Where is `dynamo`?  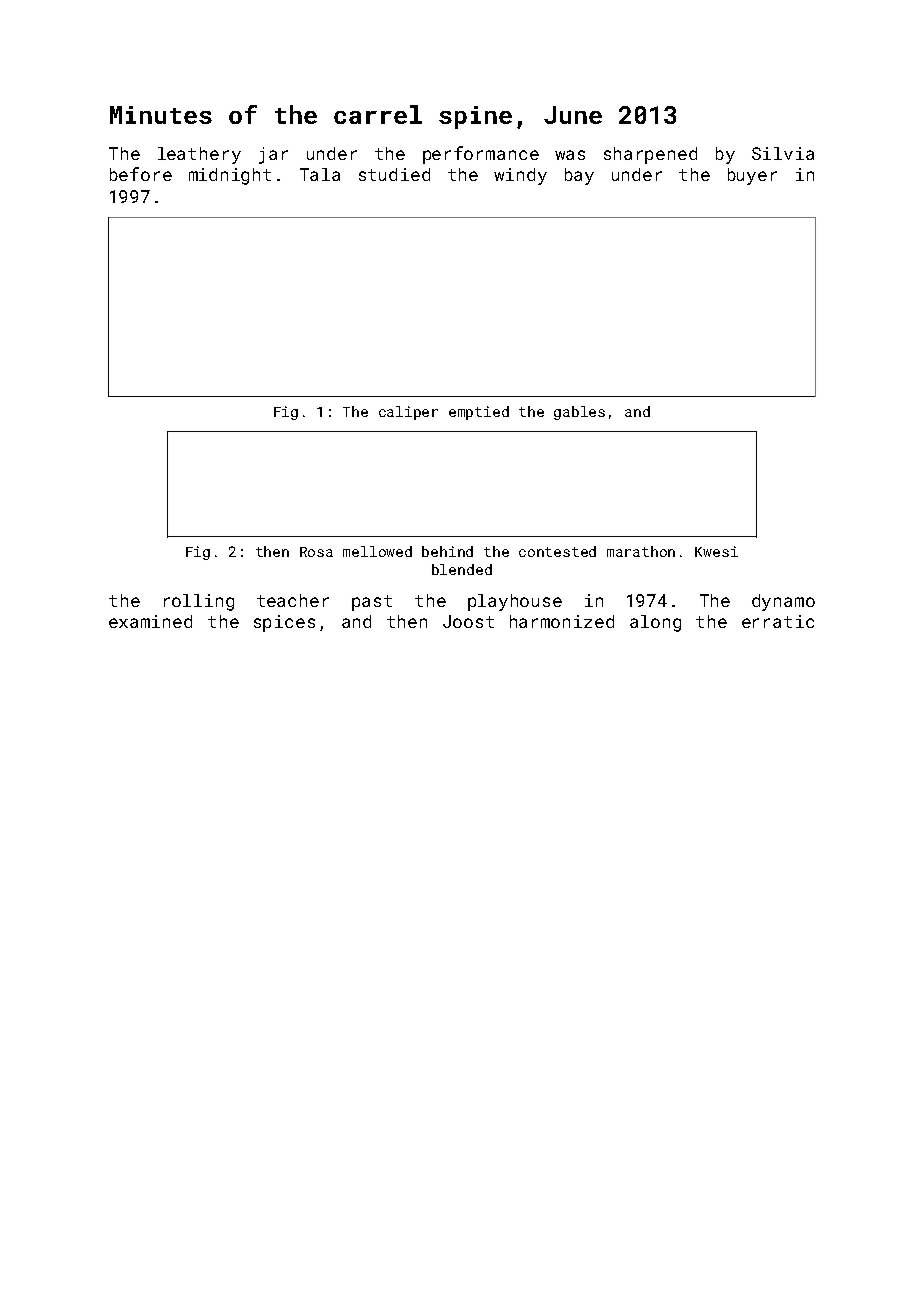 dynamo is located at coordinates (783, 602).
